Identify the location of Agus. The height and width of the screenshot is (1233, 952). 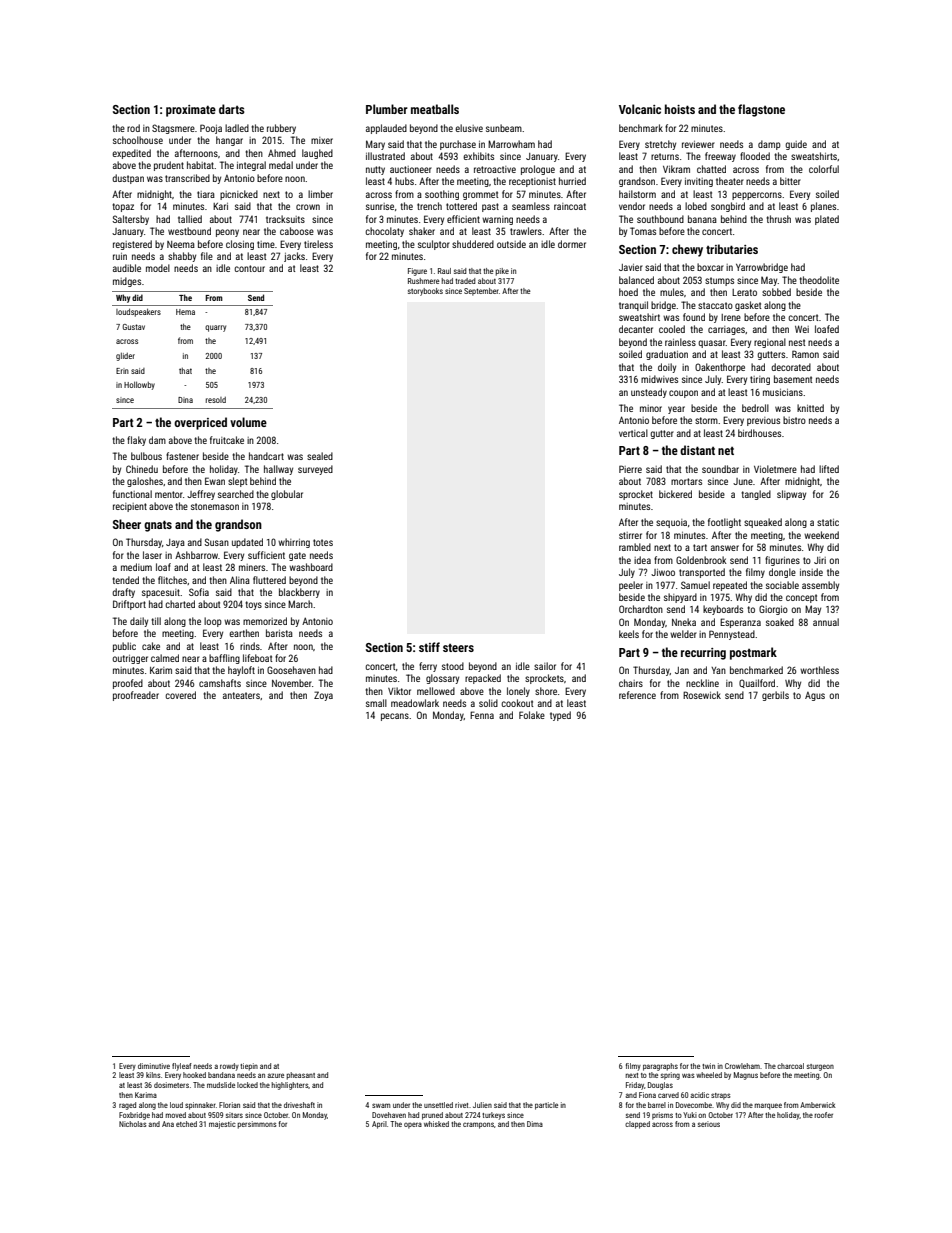
(815, 696).
